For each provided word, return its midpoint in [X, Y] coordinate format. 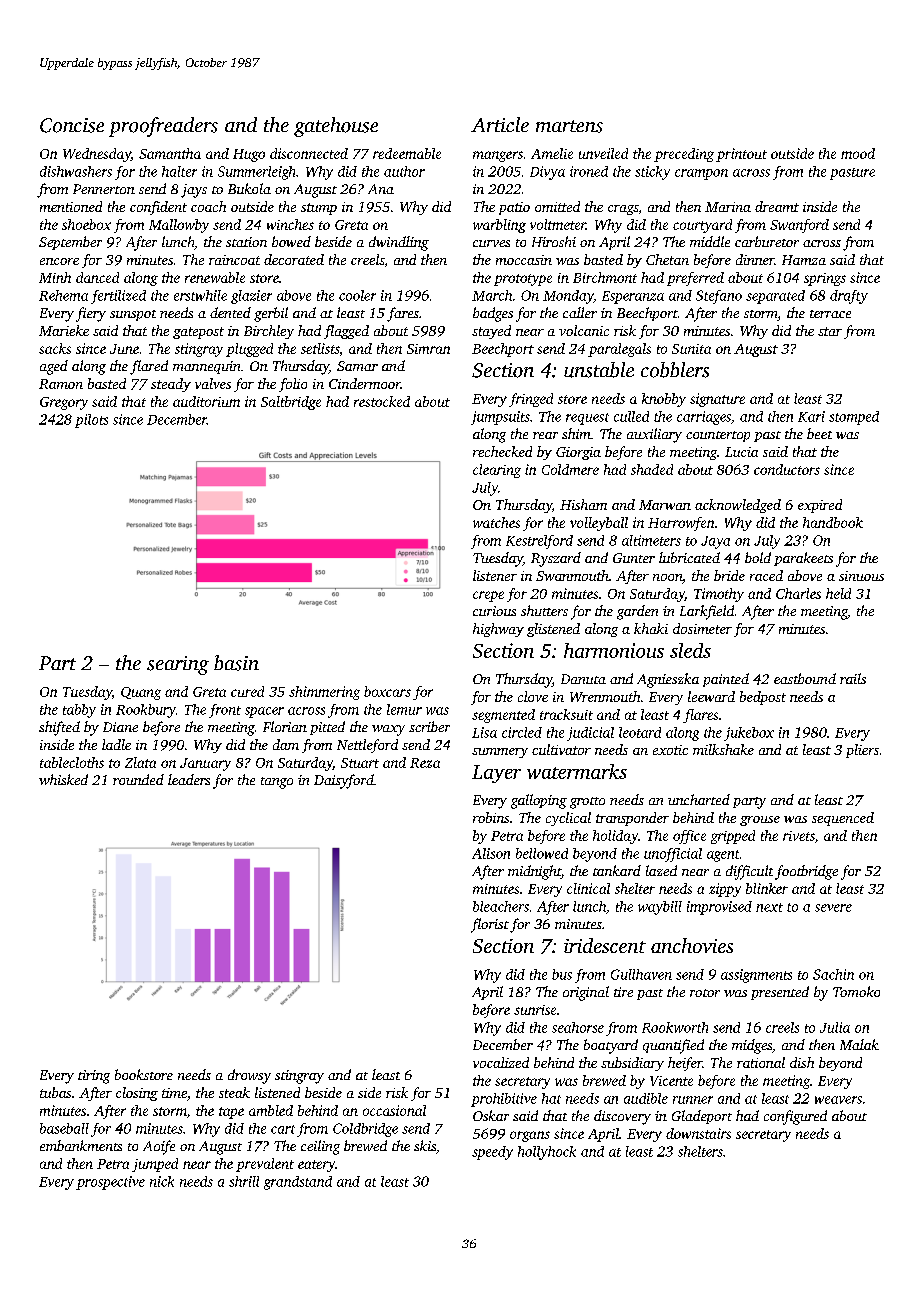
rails [853, 678]
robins [491, 817]
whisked [63, 779]
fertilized [118, 297]
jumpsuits [500, 418]
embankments [81, 1145]
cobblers [675, 370]
